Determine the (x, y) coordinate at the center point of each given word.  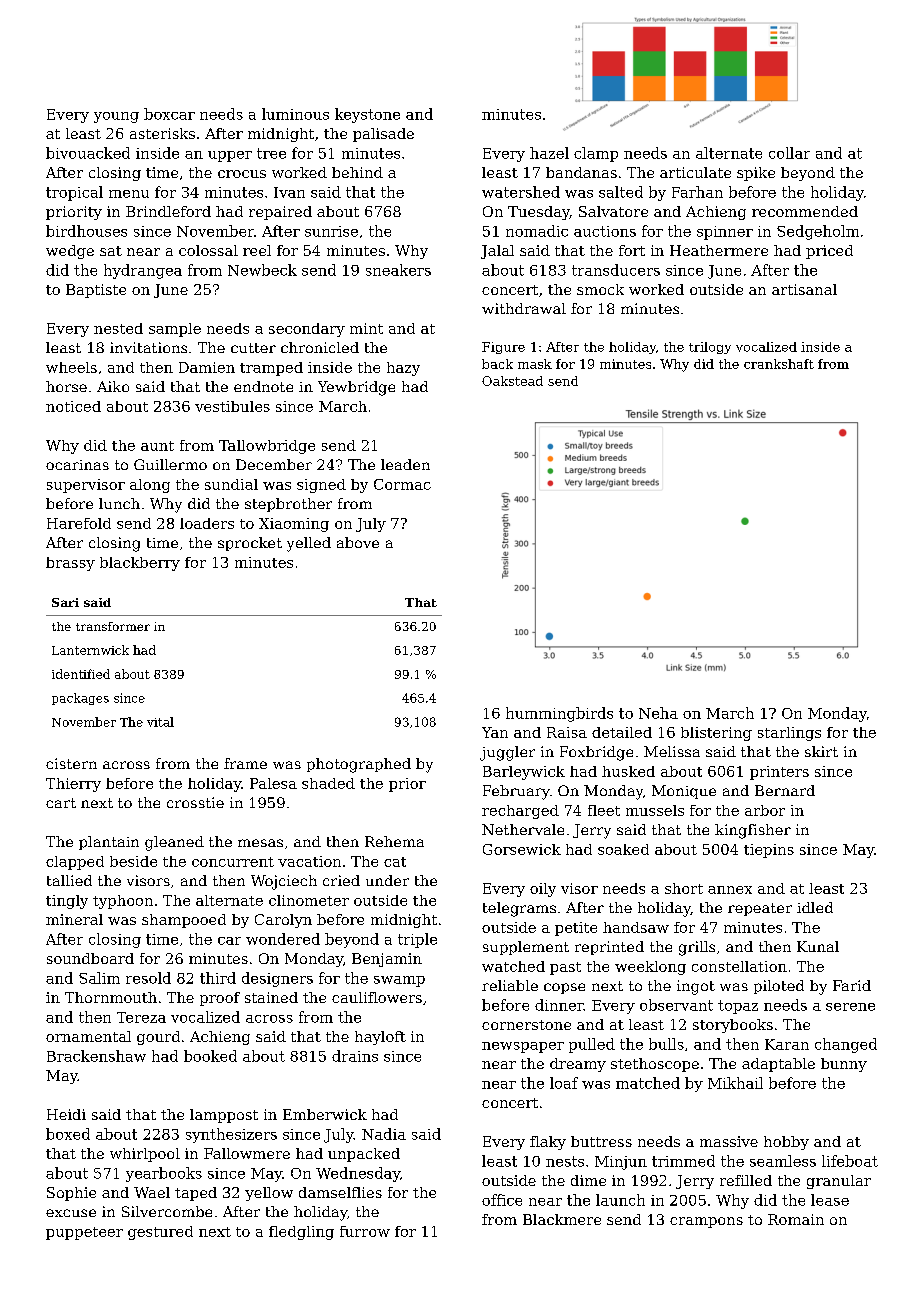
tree (271, 153)
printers (779, 773)
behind (357, 172)
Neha (658, 713)
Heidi (66, 1114)
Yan (495, 732)
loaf (564, 1083)
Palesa (273, 783)
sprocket (250, 544)
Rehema (394, 841)
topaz (738, 1007)
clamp (596, 154)
